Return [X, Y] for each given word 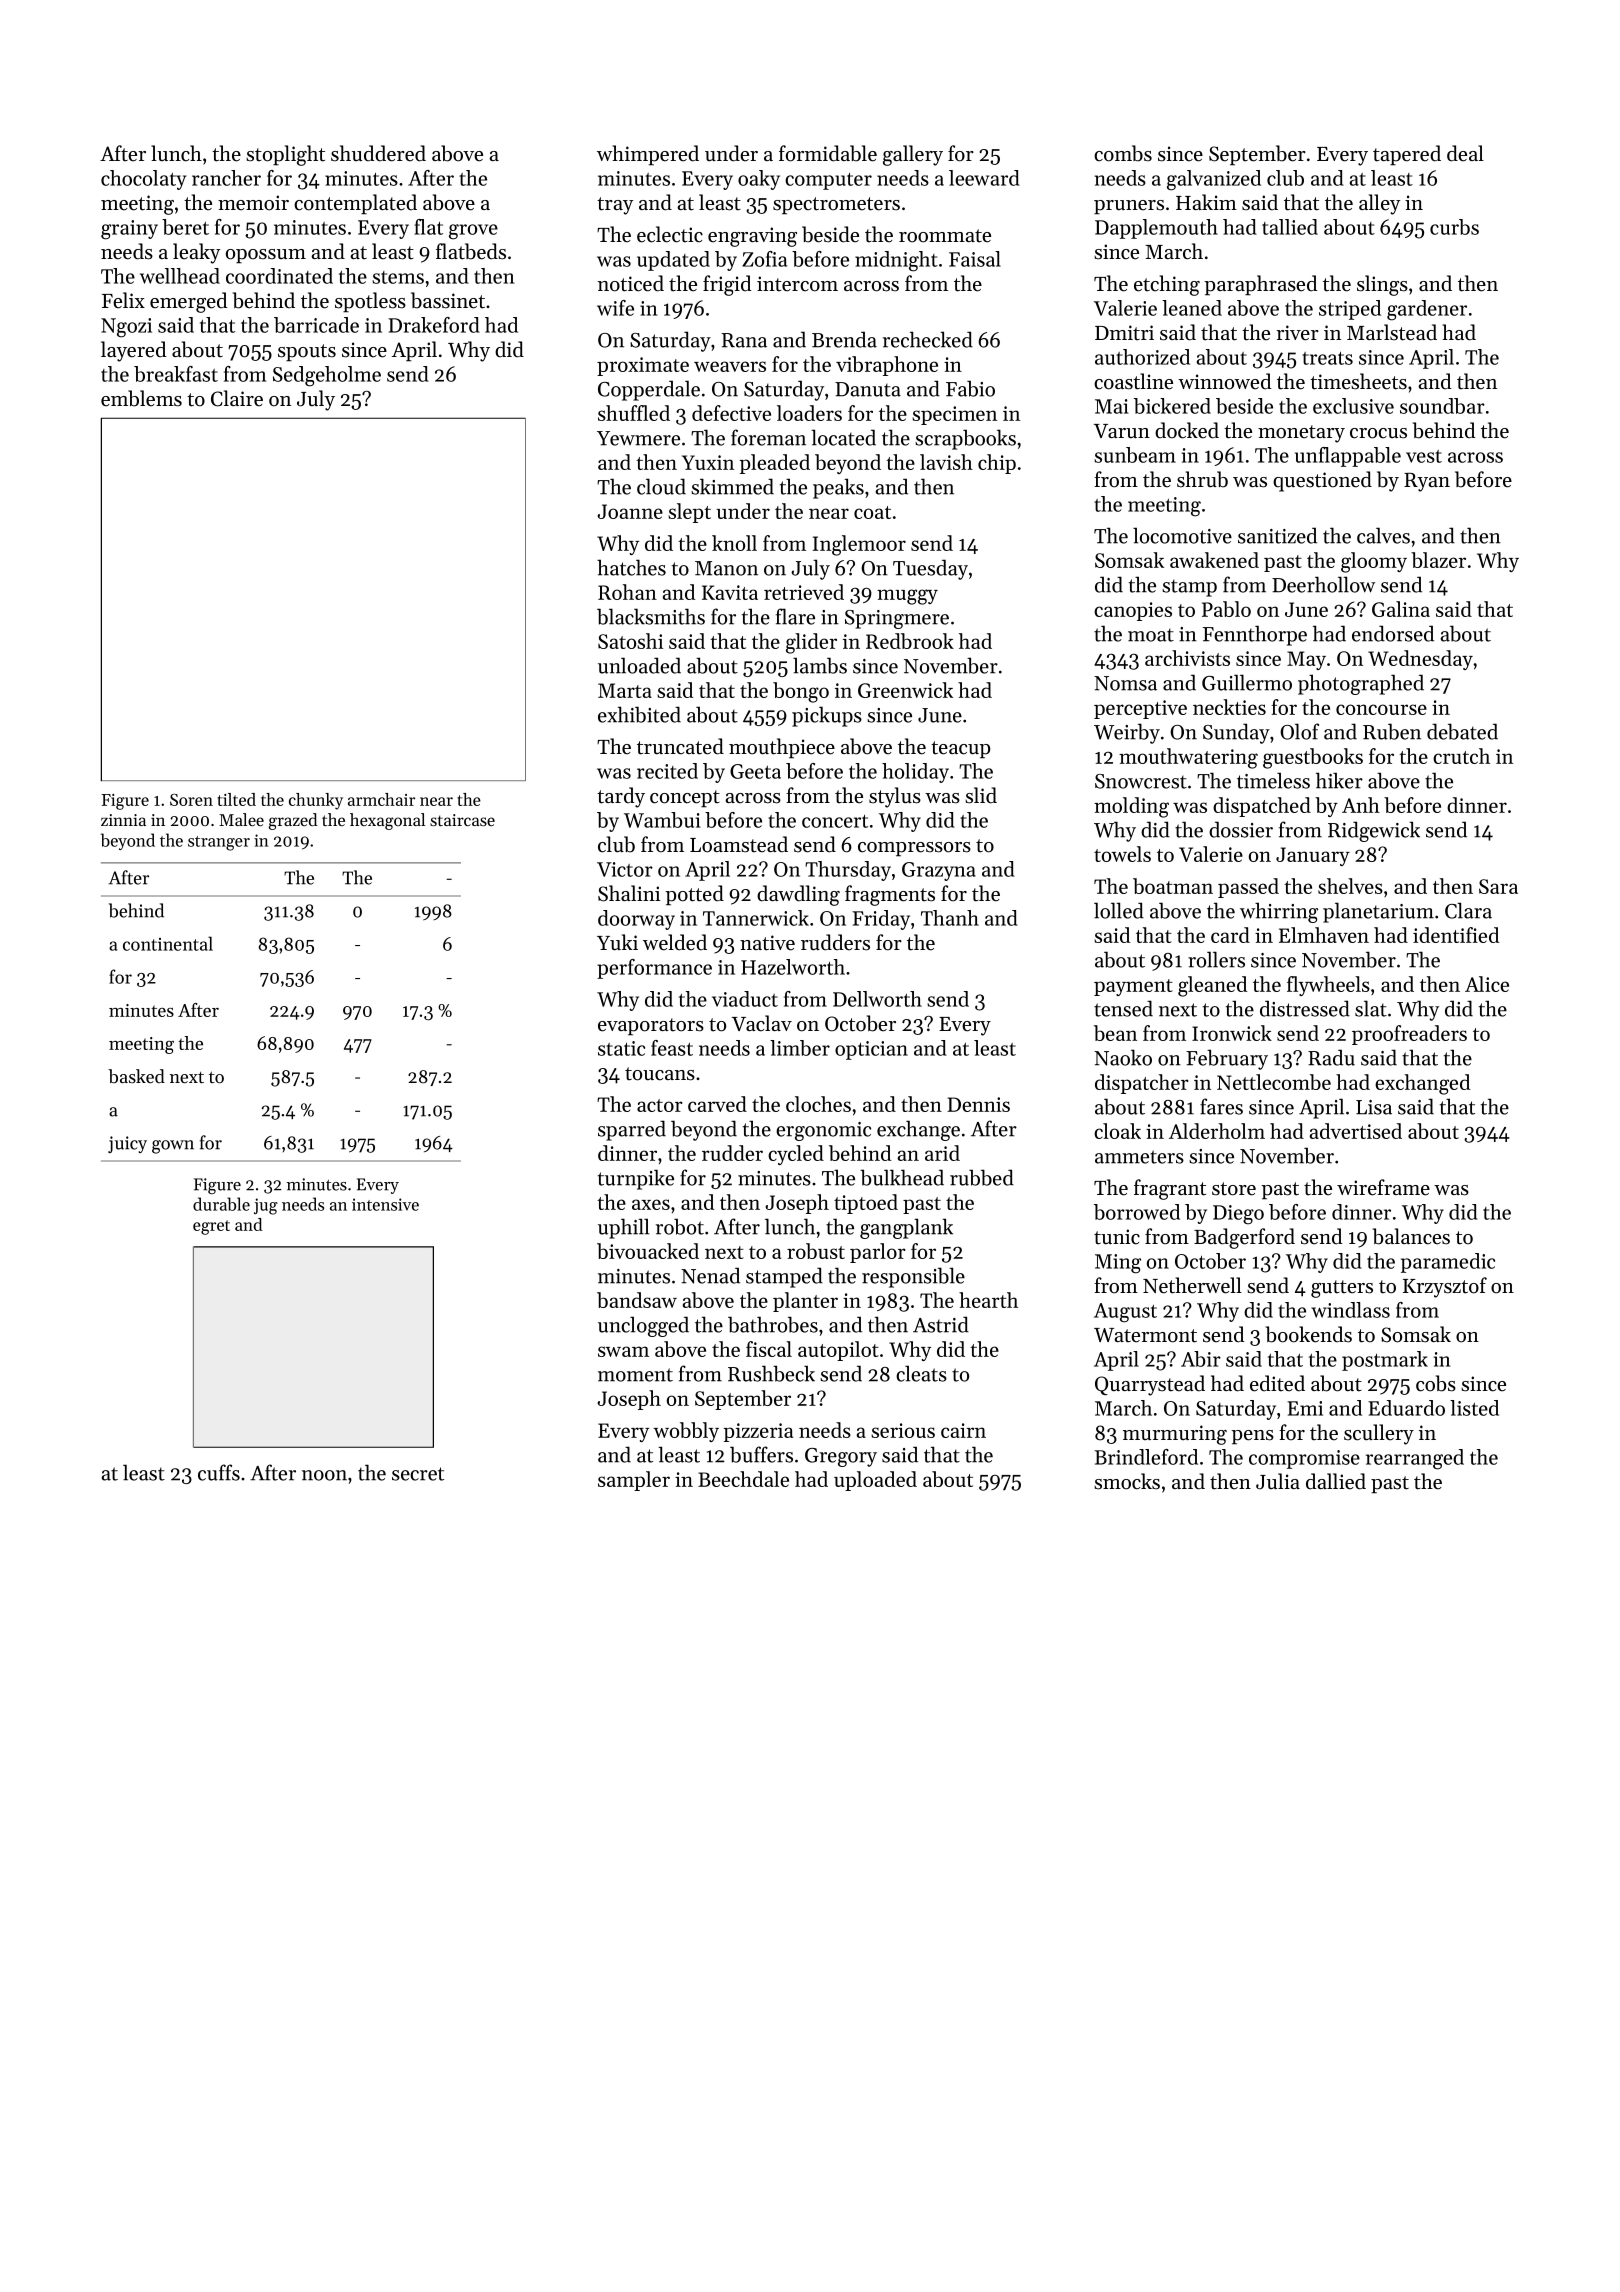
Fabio [970, 388]
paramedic [1448, 1263]
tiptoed [866, 1204]
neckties [1229, 707]
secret [418, 1474]
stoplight [285, 155]
